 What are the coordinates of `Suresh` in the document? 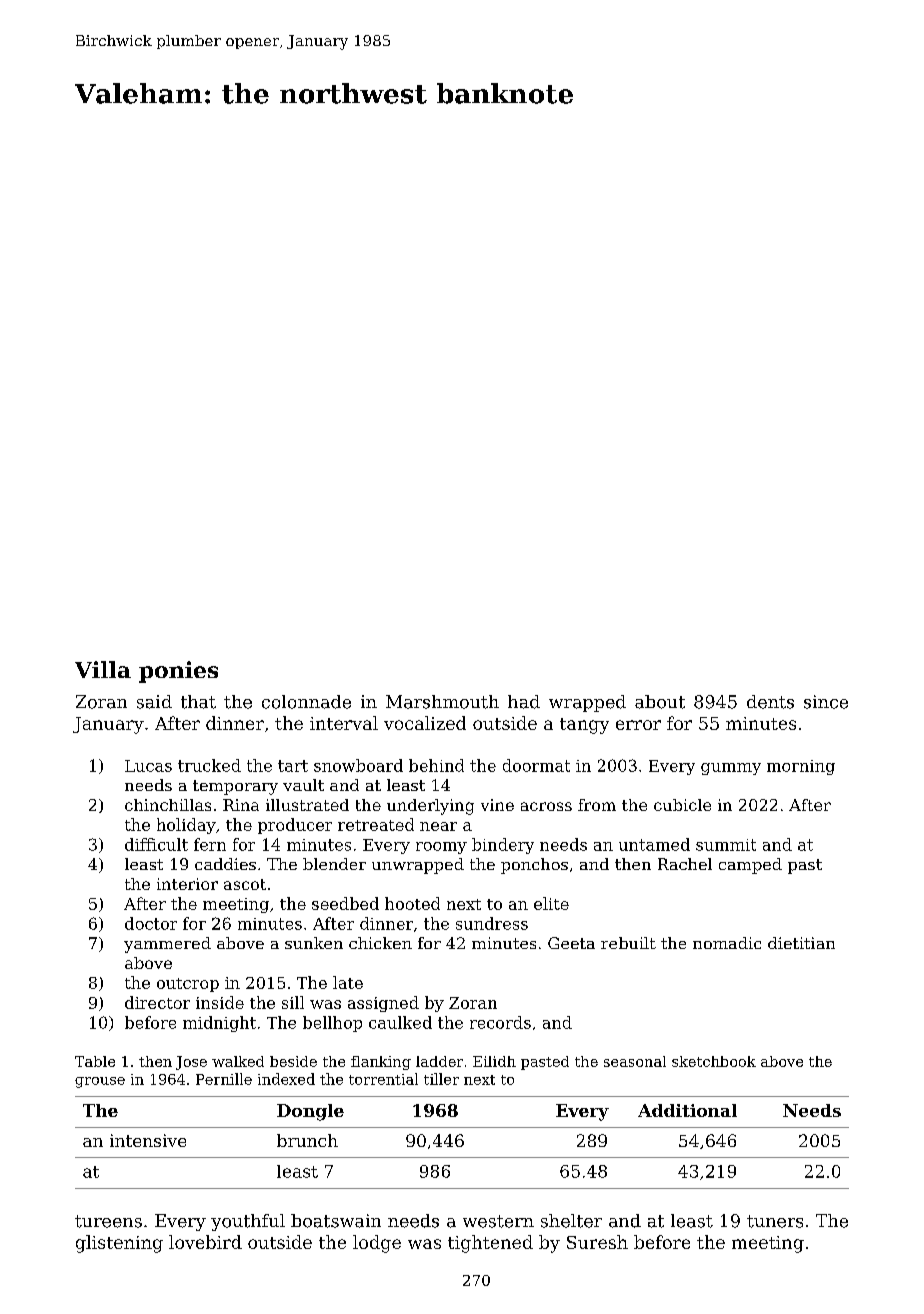 It's located at (597, 1242).
